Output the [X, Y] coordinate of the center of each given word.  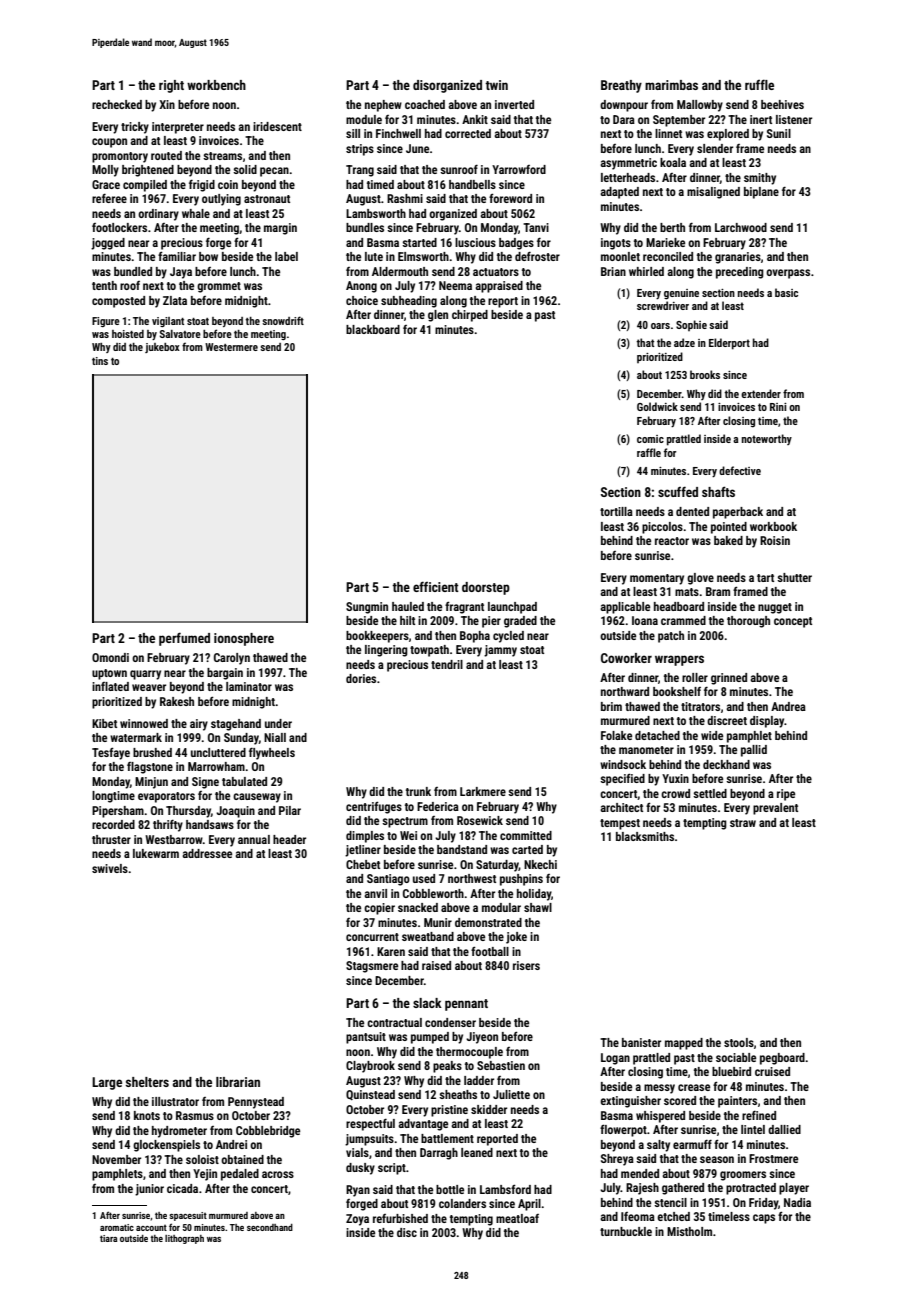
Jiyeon [482, 1038]
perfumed [184, 639]
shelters [147, 1082]
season [717, 1159]
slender [715, 148]
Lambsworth [376, 213]
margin [280, 229]
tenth [104, 285]
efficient [436, 586]
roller [695, 677]
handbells [472, 184]
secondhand [270, 1227]
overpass [788, 274]
